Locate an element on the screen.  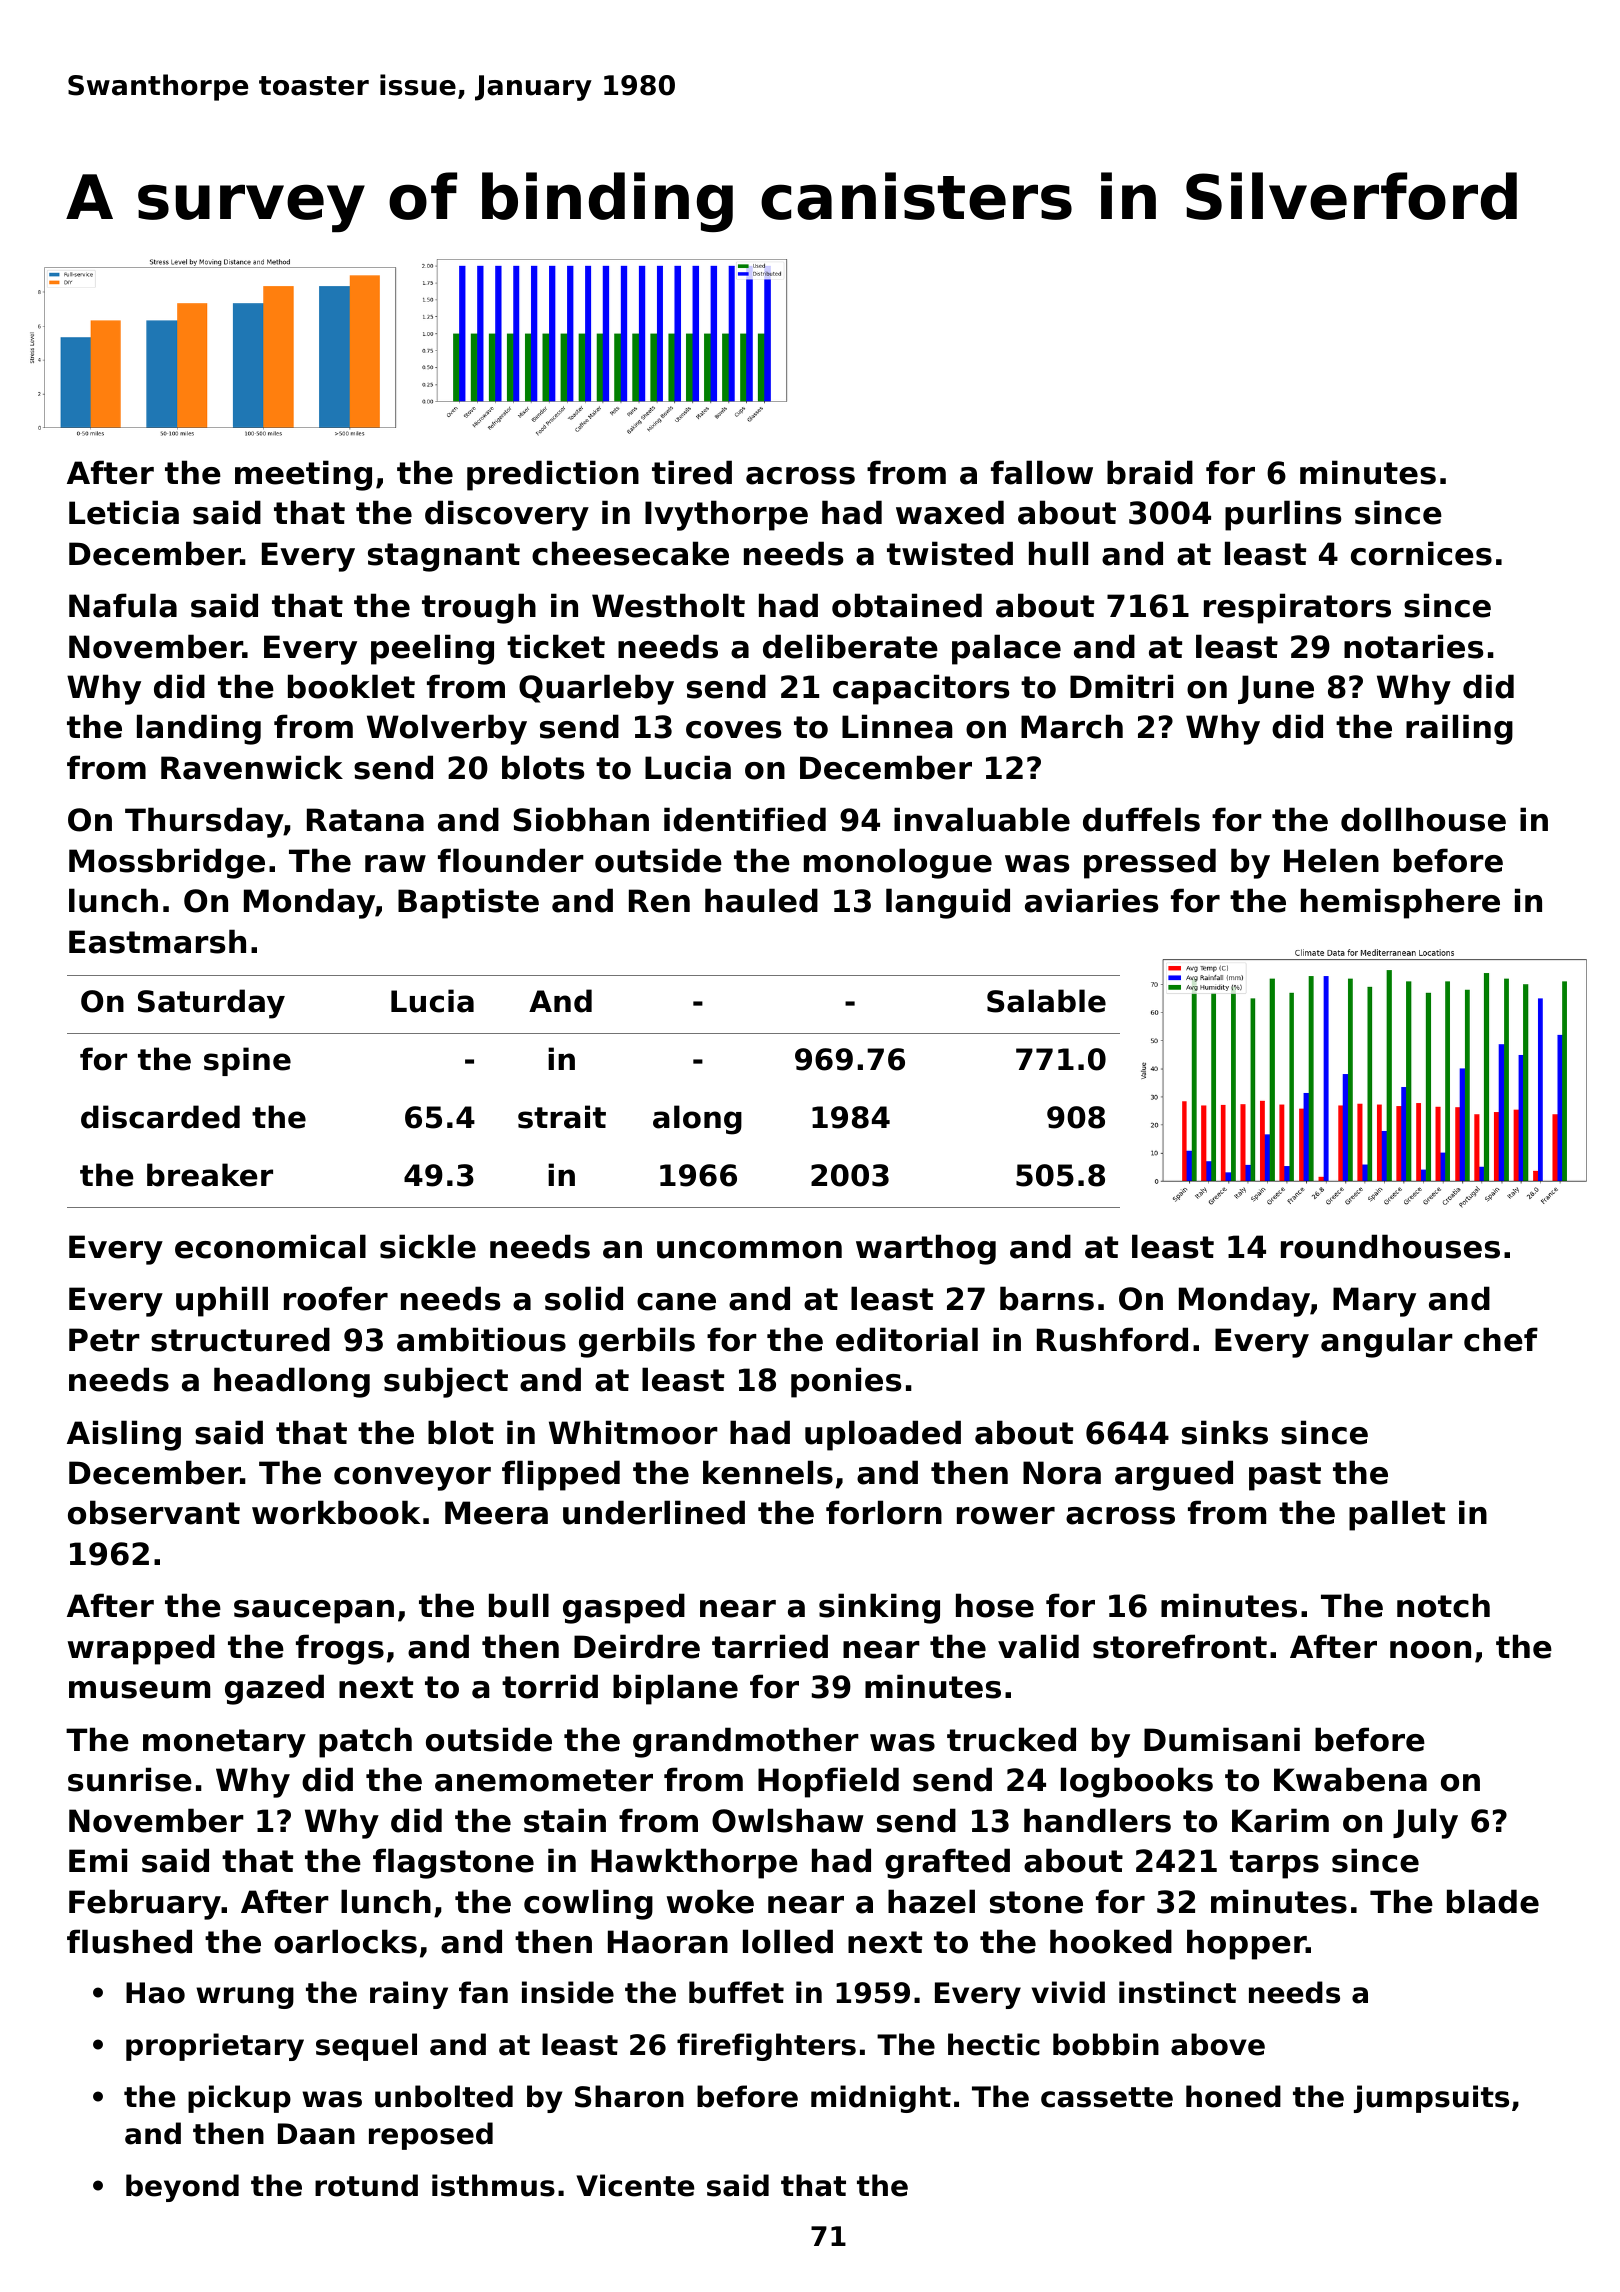
stain is located at coordinates (565, 1820).
